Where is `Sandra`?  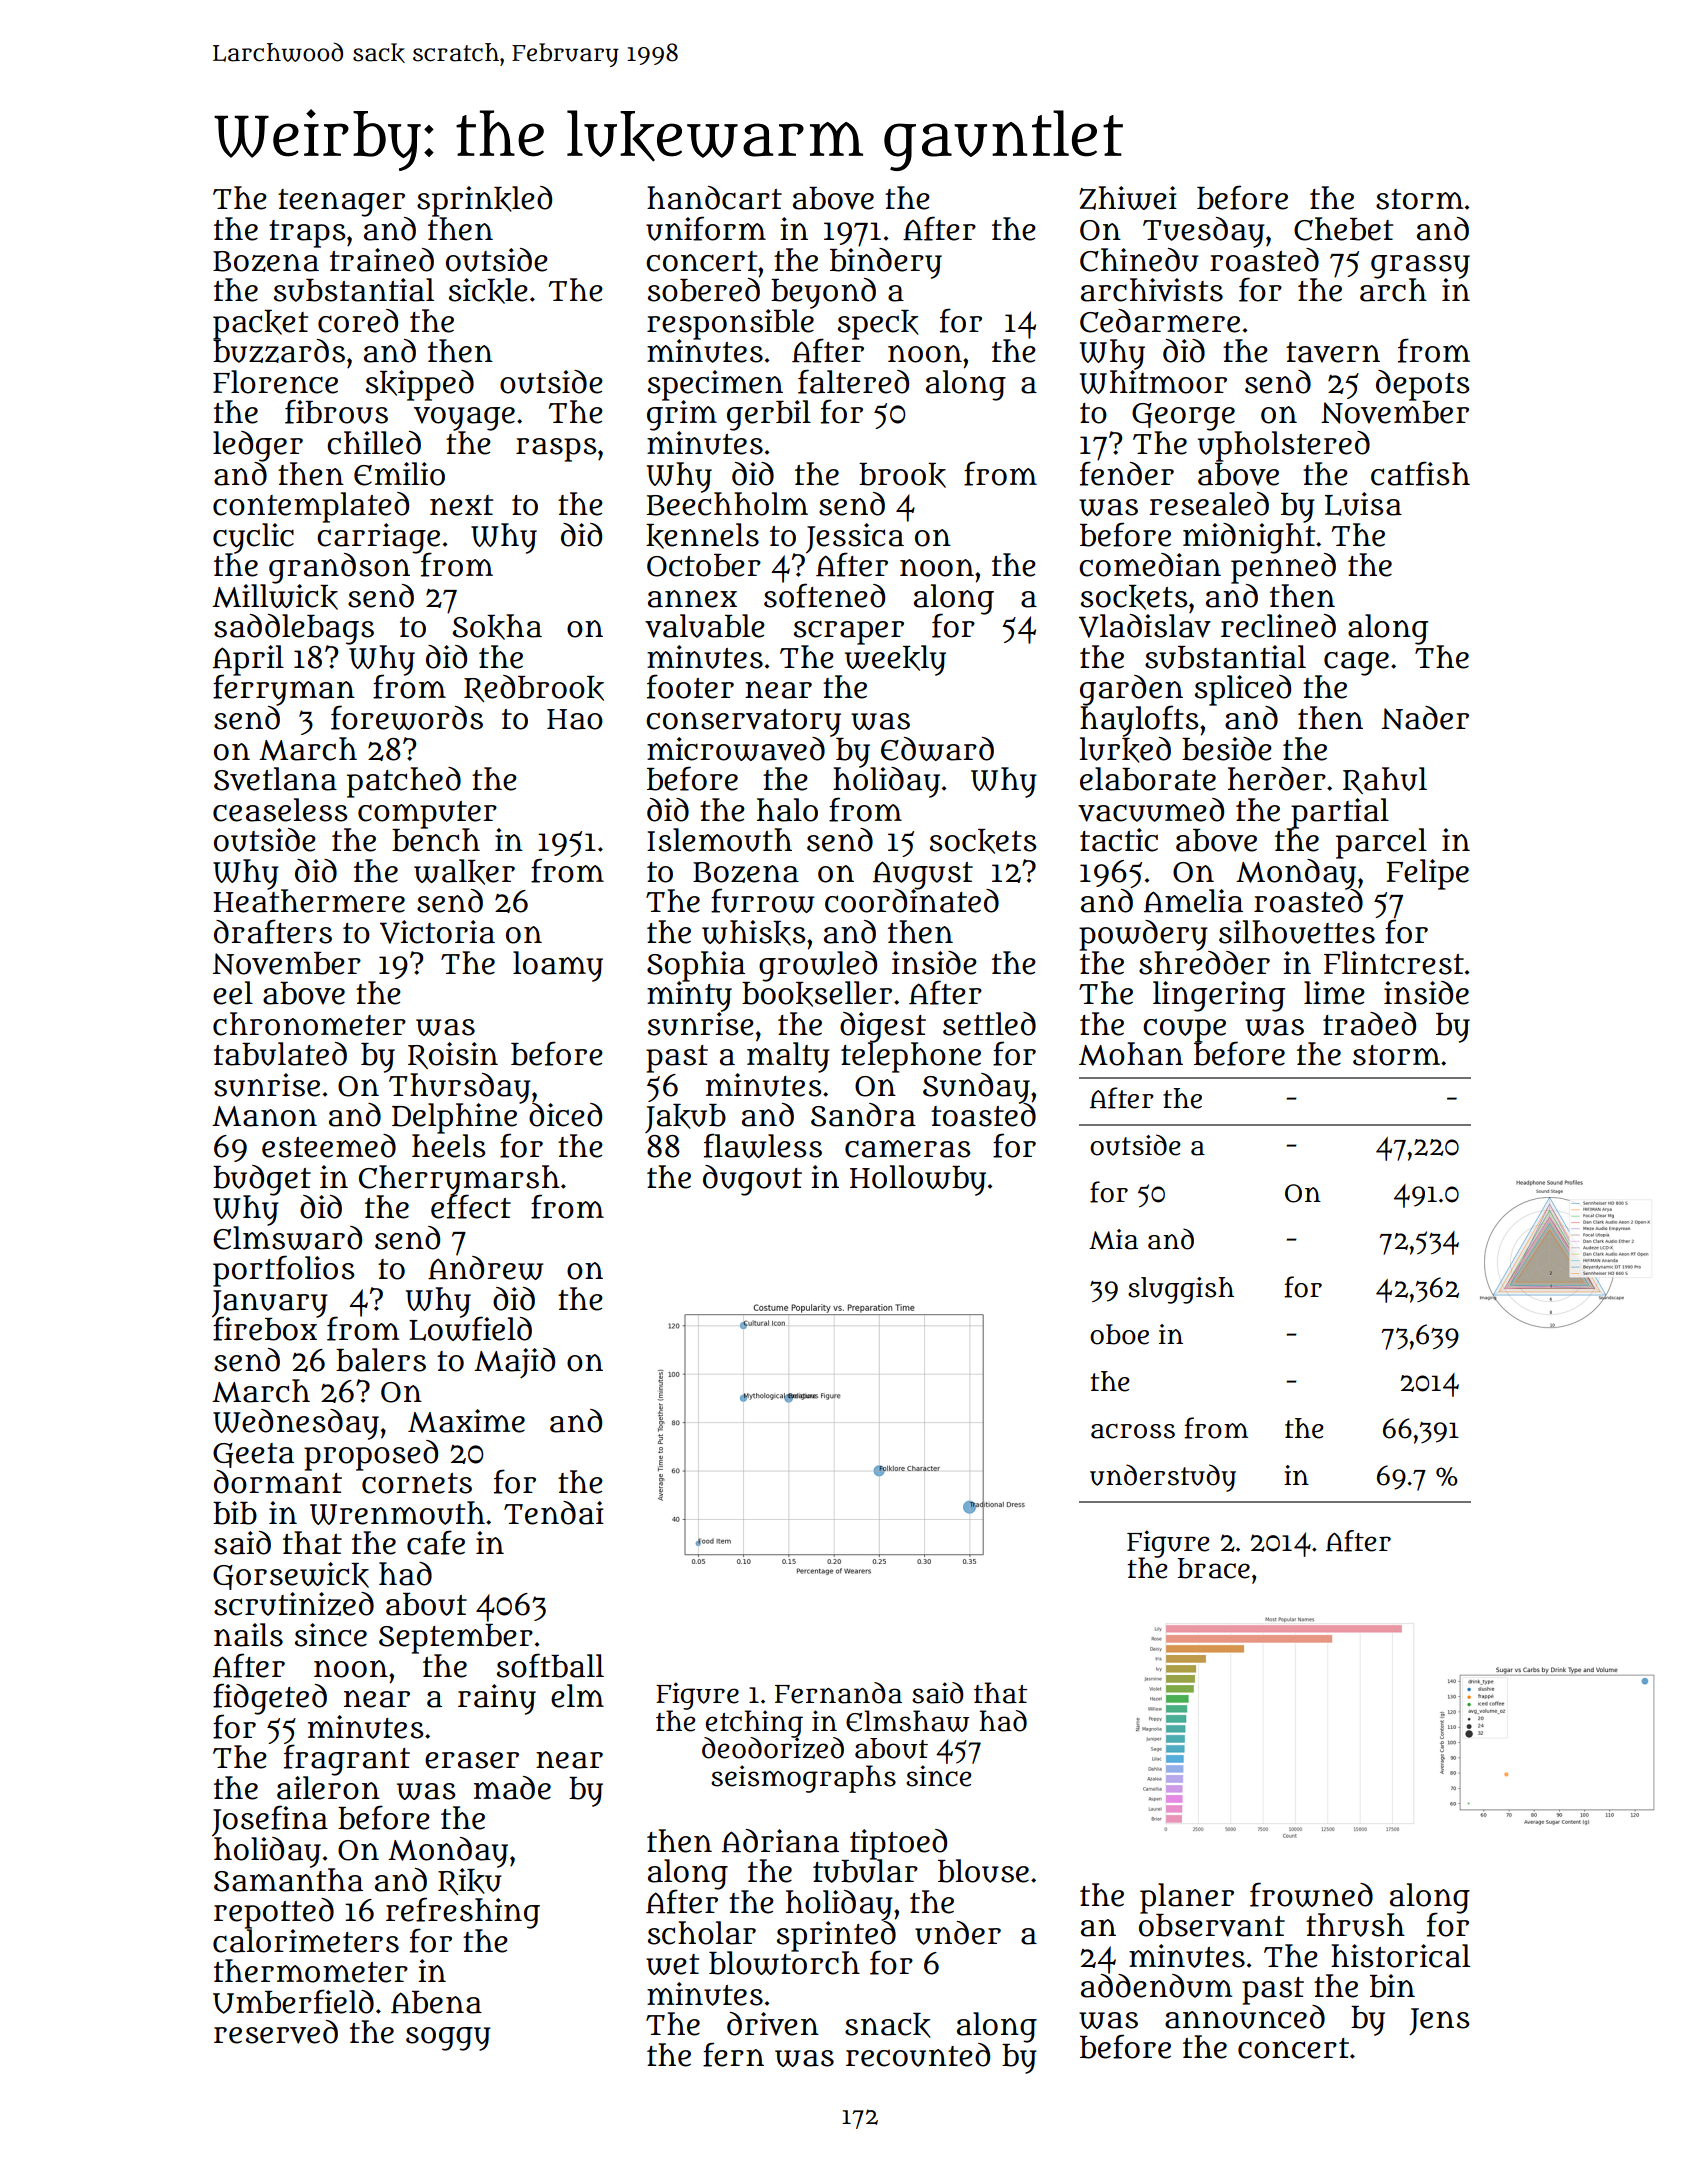 Sandra is located at coordinates (863, 1115).
